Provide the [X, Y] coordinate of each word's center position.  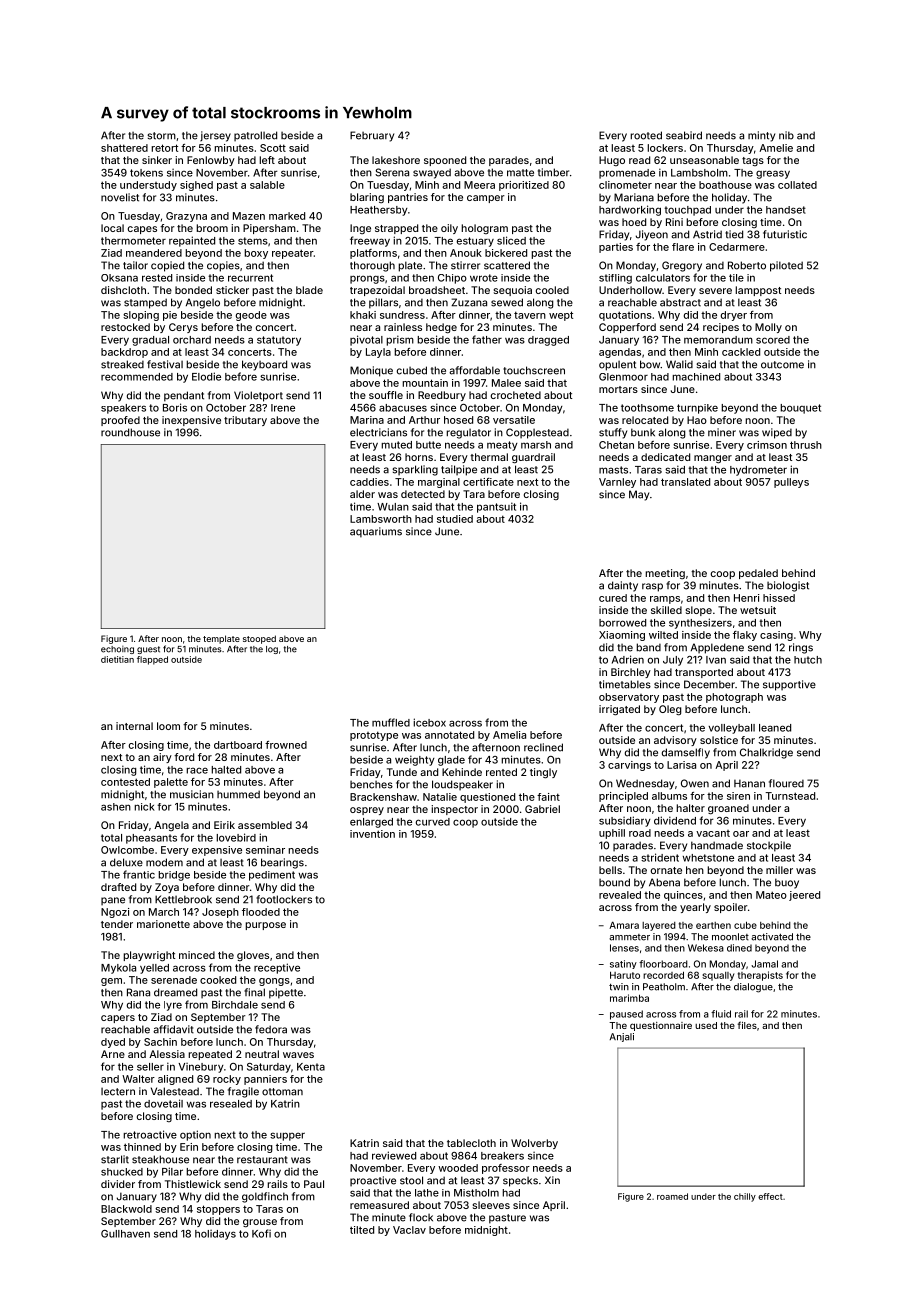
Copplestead [537, 433]
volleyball [731, 729]
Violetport [258, 396]
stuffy [613, 433]
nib [786, 135]
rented [501, 772]
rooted [646, 135]
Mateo [771, 895]
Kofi [261, 1233]
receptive [277, 968]
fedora [271, 1029]
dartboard [238, 745]
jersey [215, 136]
